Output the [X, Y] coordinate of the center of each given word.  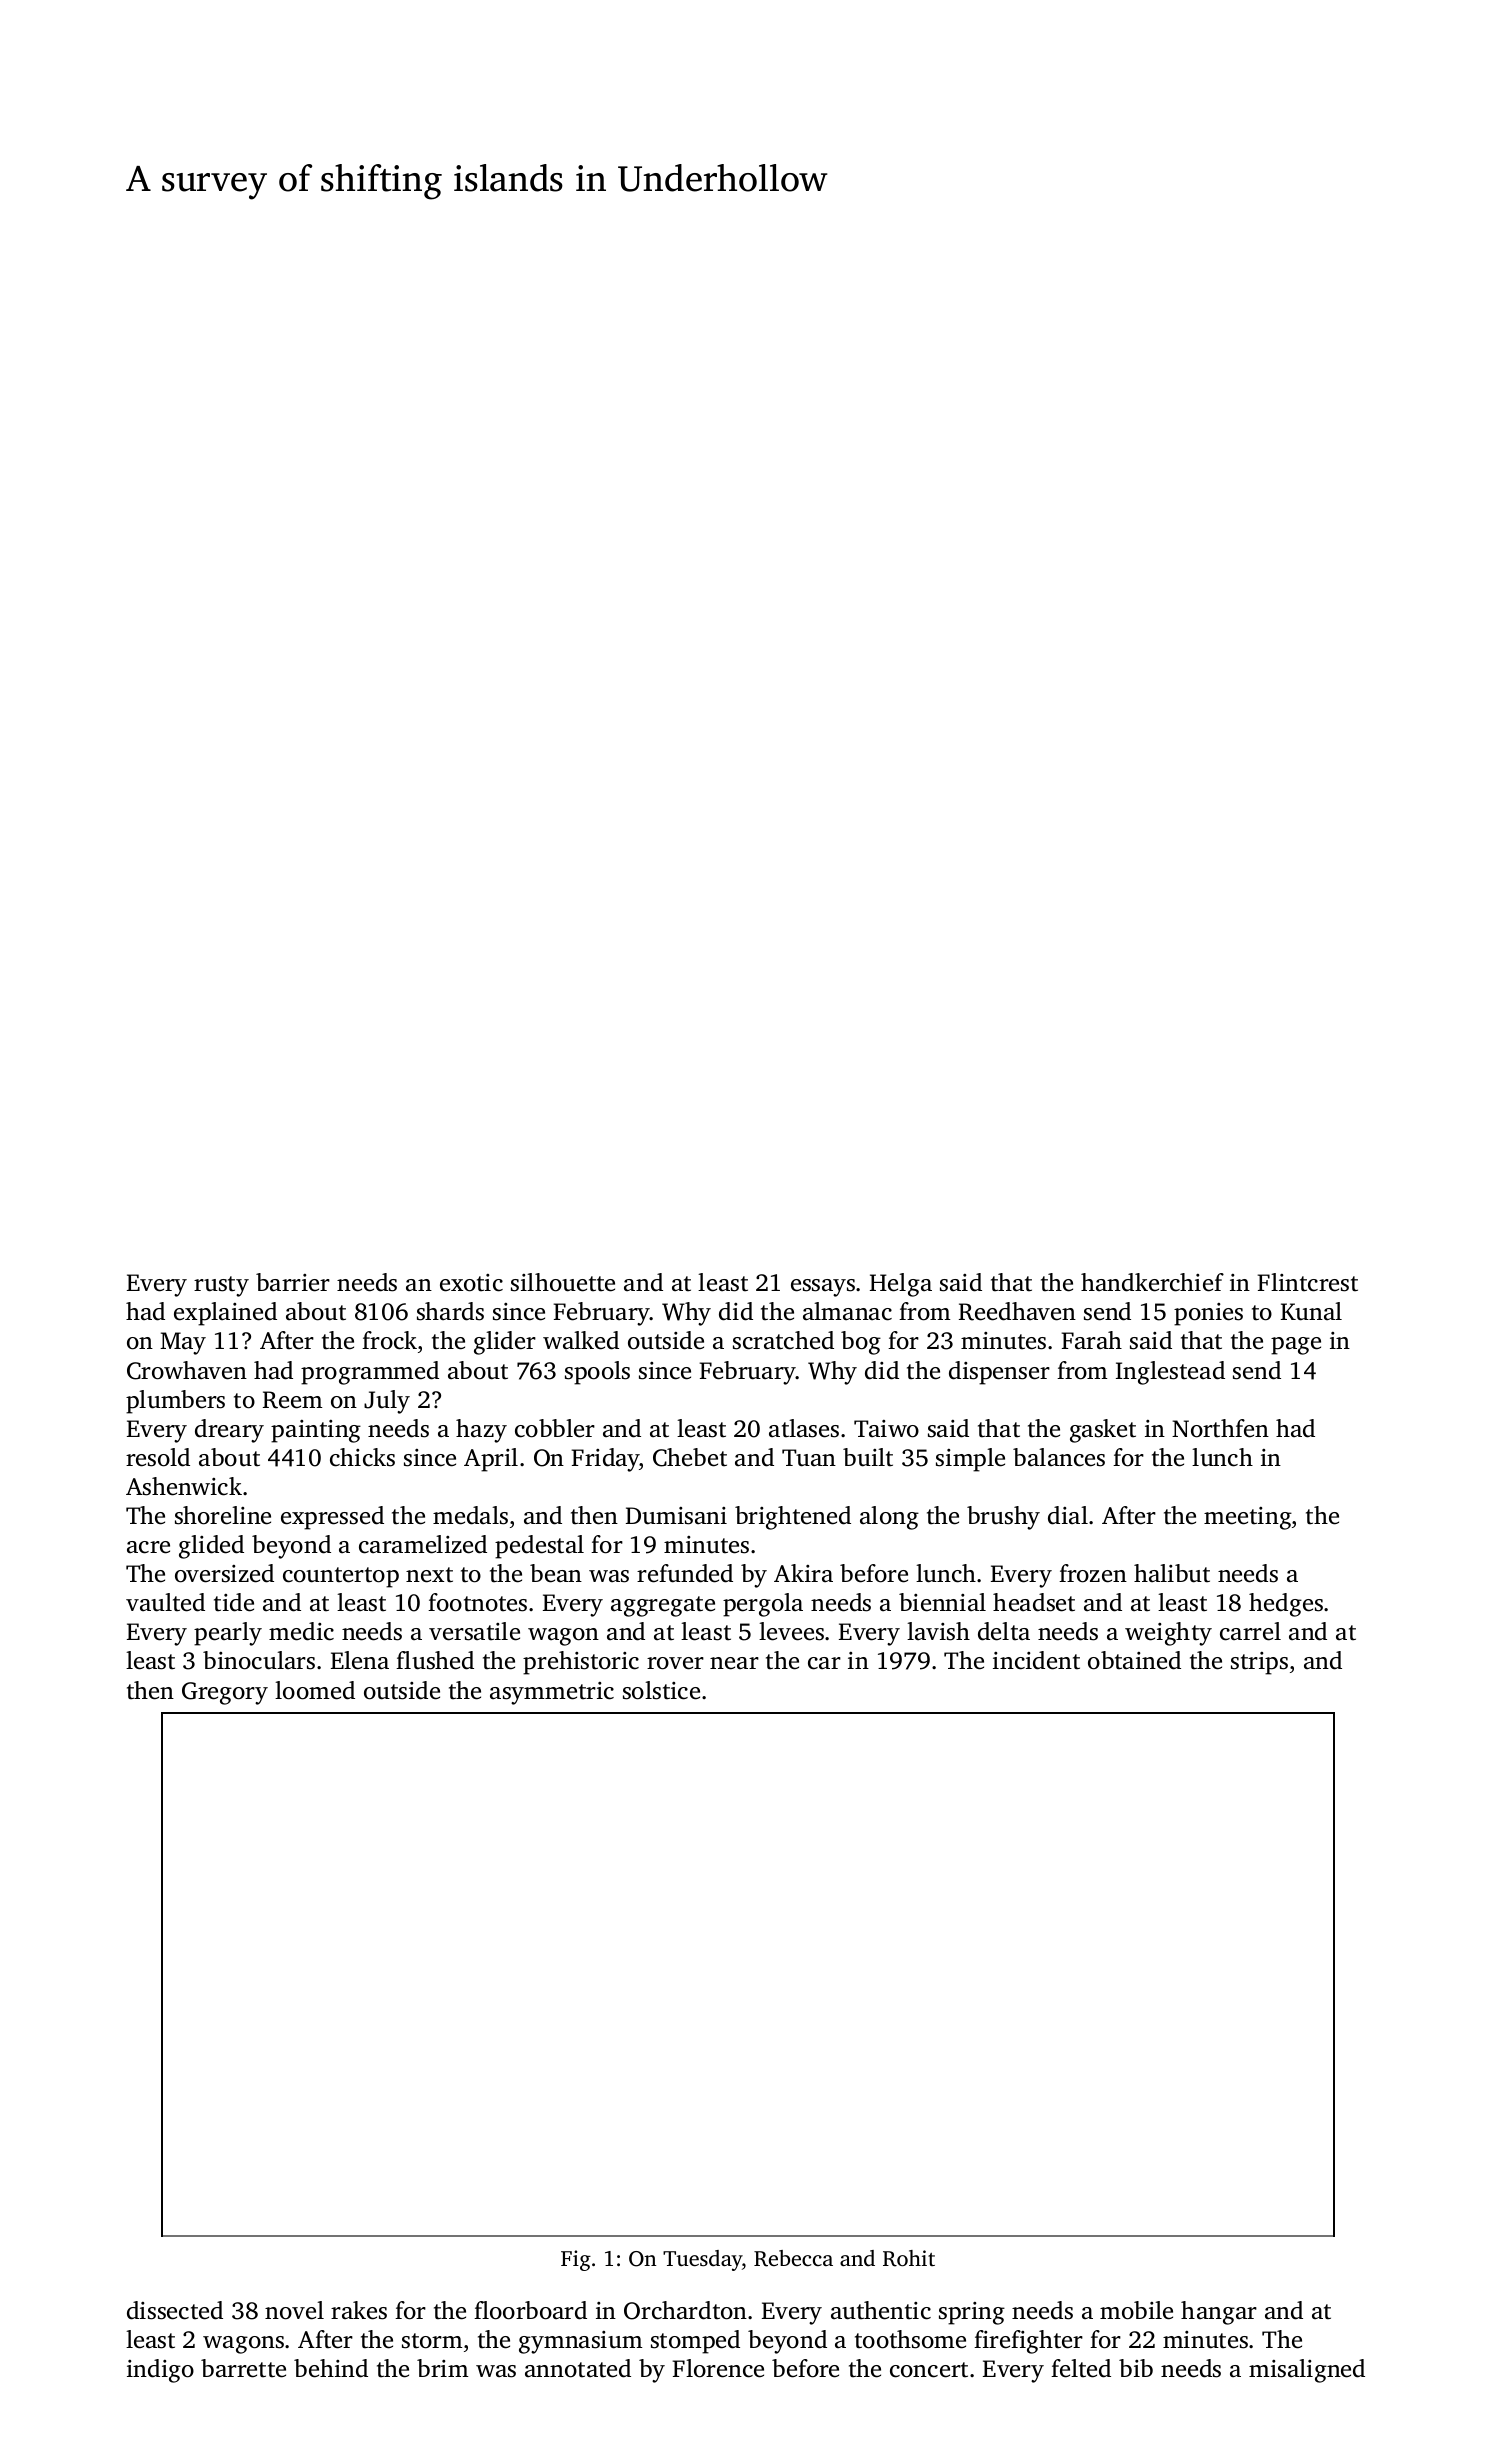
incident [1036, 1660]
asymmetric [552, 1693]
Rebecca [793, 2258]
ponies [1208, 1314]
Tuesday [702, 2260]
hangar [1219, 2313]
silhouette [563, 1282]
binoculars [259, 1660]
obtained [1134, 1660]
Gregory [225, 1693]
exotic [471, 1283]
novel [294, 2310]
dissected [175, 2310]
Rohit [909, 2258]
